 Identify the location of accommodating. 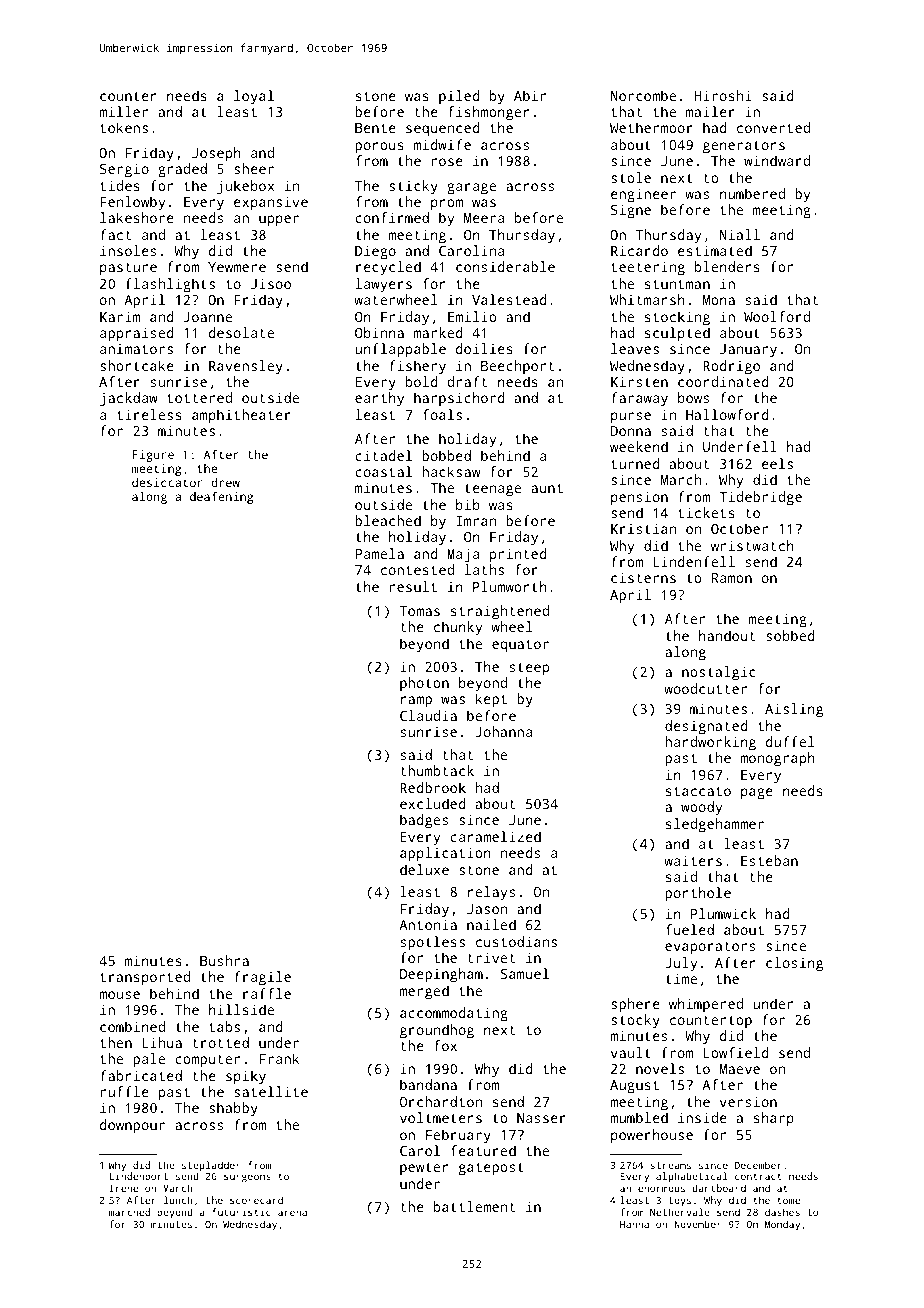
(454, 1014).
